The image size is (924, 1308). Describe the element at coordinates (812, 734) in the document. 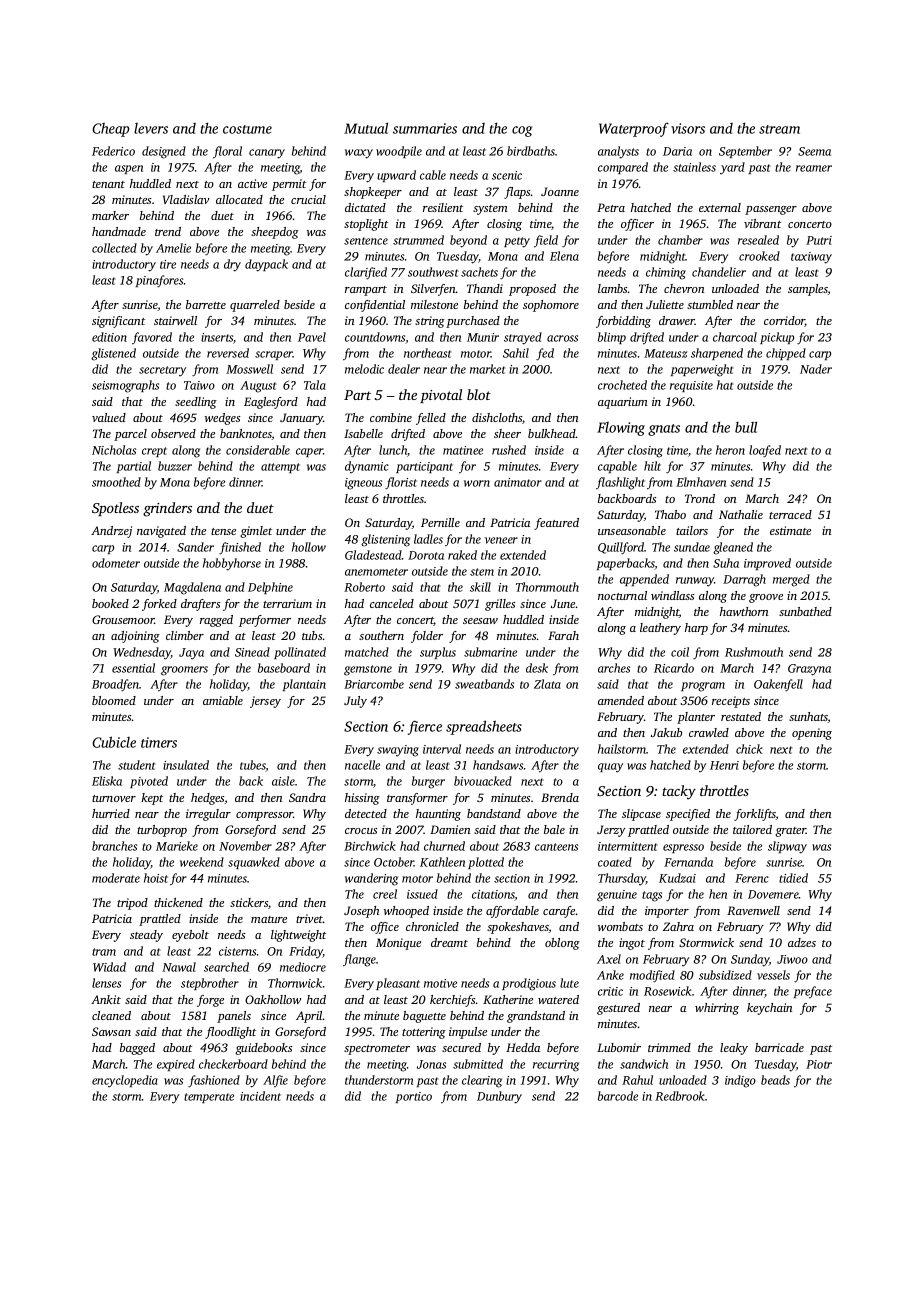

I see `opening` at that location.
